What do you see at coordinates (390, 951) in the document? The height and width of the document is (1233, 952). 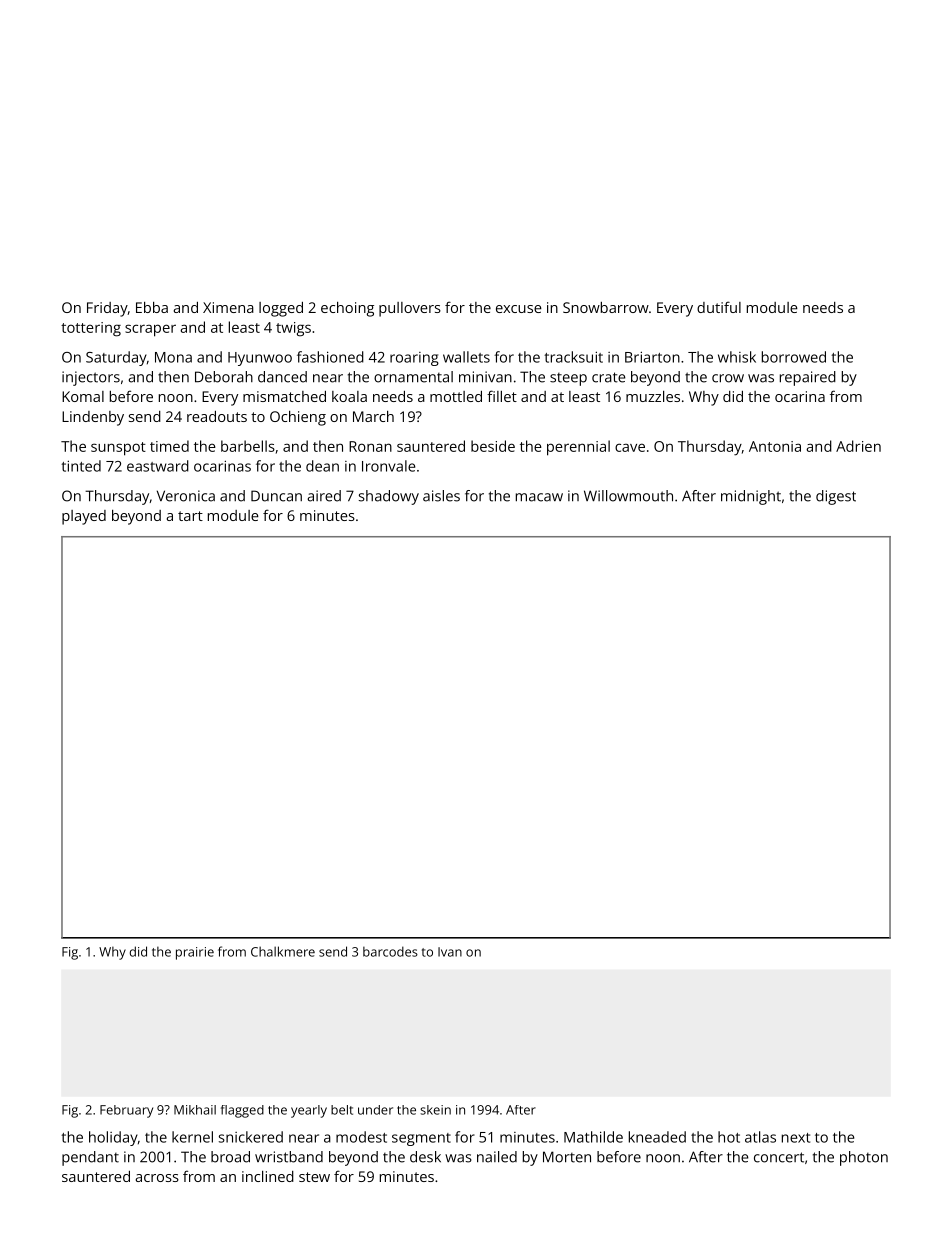 I see `barcodes` at bounding box center [390, 951].
